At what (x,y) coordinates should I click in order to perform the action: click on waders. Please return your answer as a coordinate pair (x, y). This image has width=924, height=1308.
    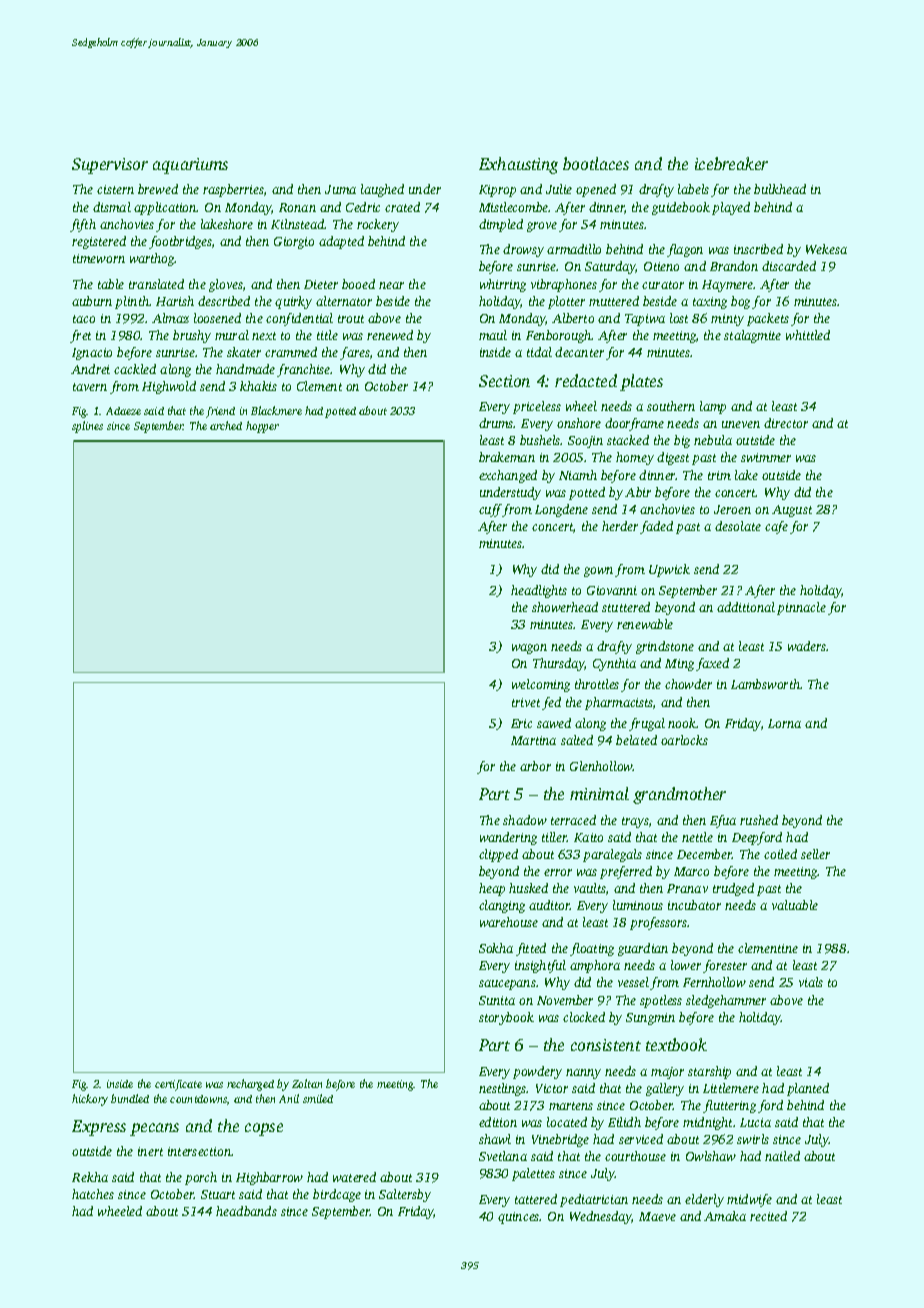
    Looking at the image, I should click on (807, 646).
